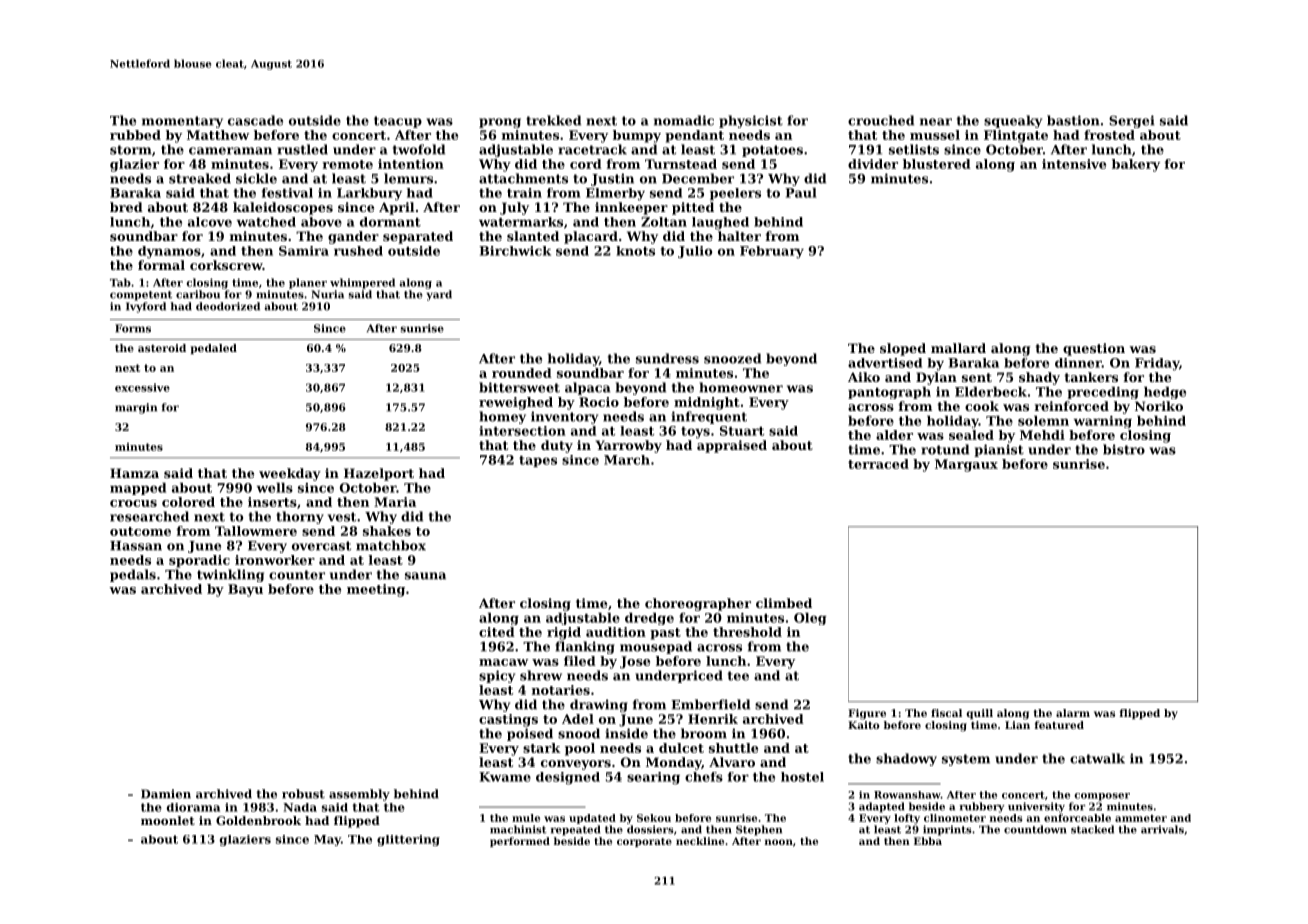 This image has height=924, width=1308. What do you see at coordinates (656, 647) in the image?
I see `mousepad` at bounding box center [656, 647].
